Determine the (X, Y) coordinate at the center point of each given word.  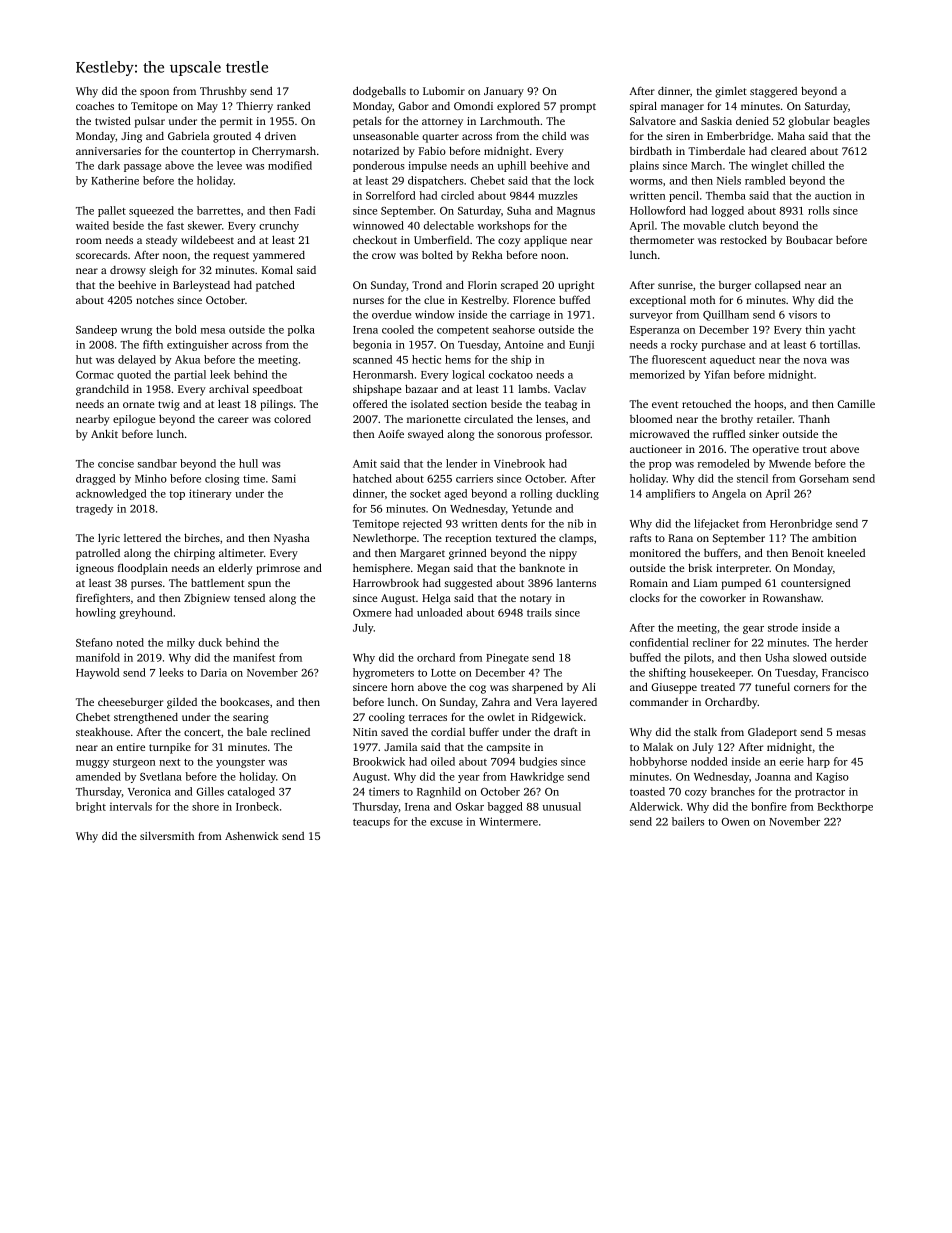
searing (251, 718)
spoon (154, 93)
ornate (138, 404)
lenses (550, 418)
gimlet (731, 92)
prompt (578, 108)
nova (815, 361)
